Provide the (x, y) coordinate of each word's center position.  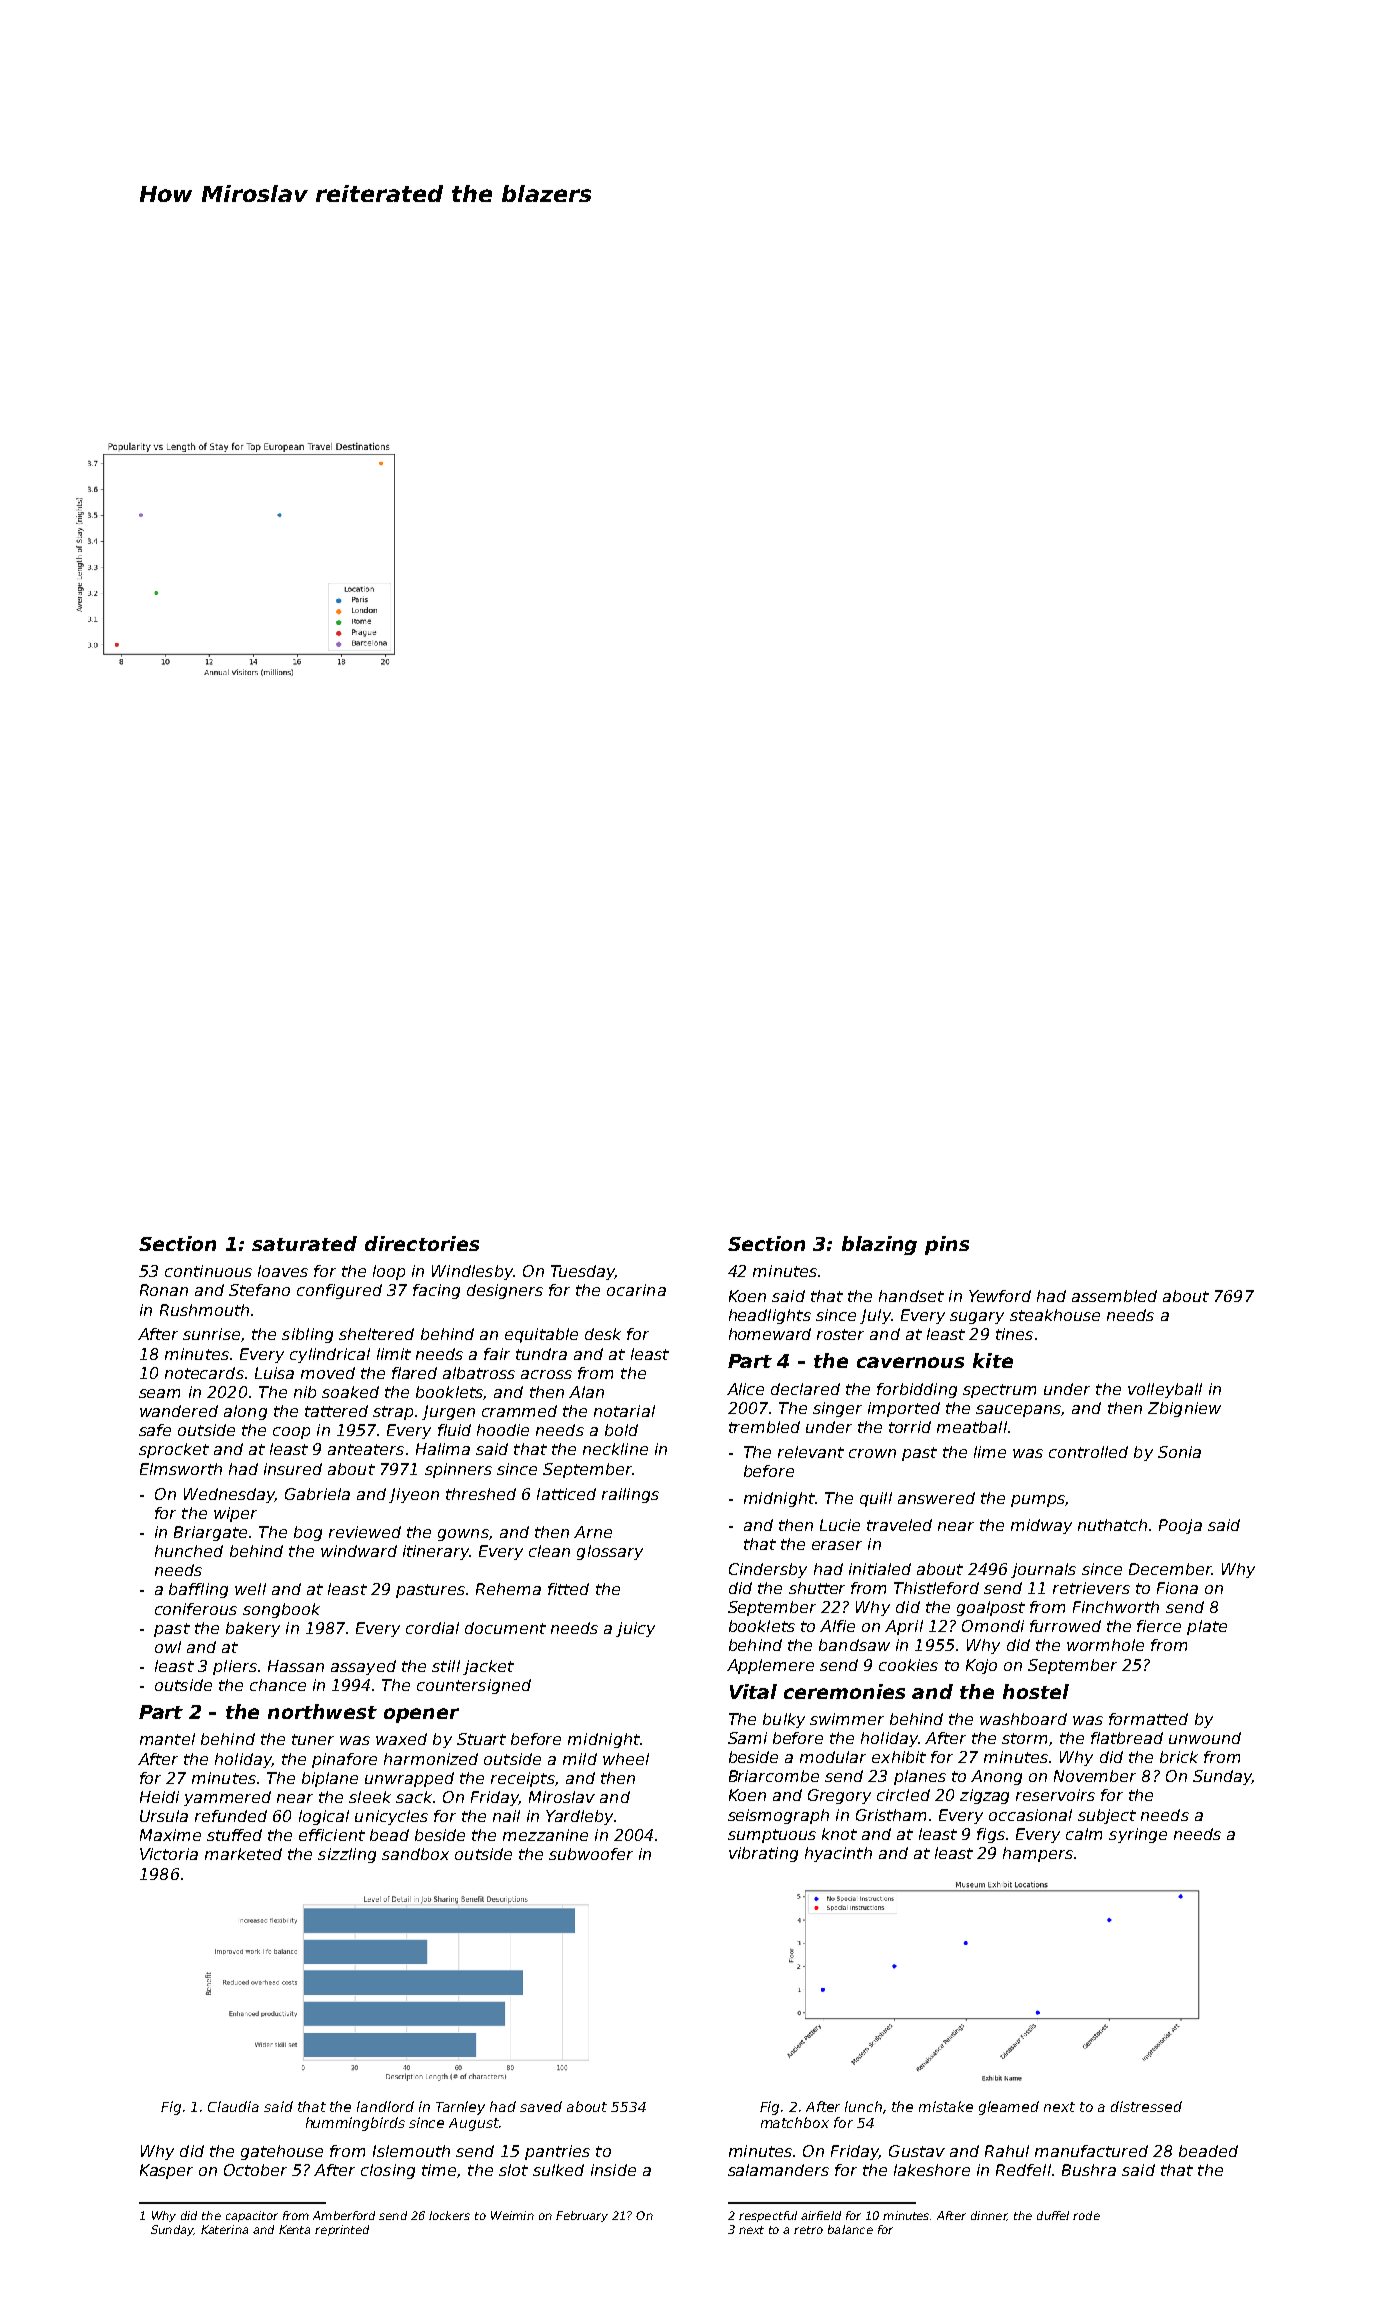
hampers (1038, 1854)
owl (168, 1647)
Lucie (840, 1525)
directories (422, 1243)
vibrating (763, 1854)
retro (808, 2230)
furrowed (1065, 1626)
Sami (747, 1738)
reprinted (342, 2230)
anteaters (366, 1449)
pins (947, 1245)
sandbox (415, 1854)
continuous (208, 1271)
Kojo (981, 1666)
